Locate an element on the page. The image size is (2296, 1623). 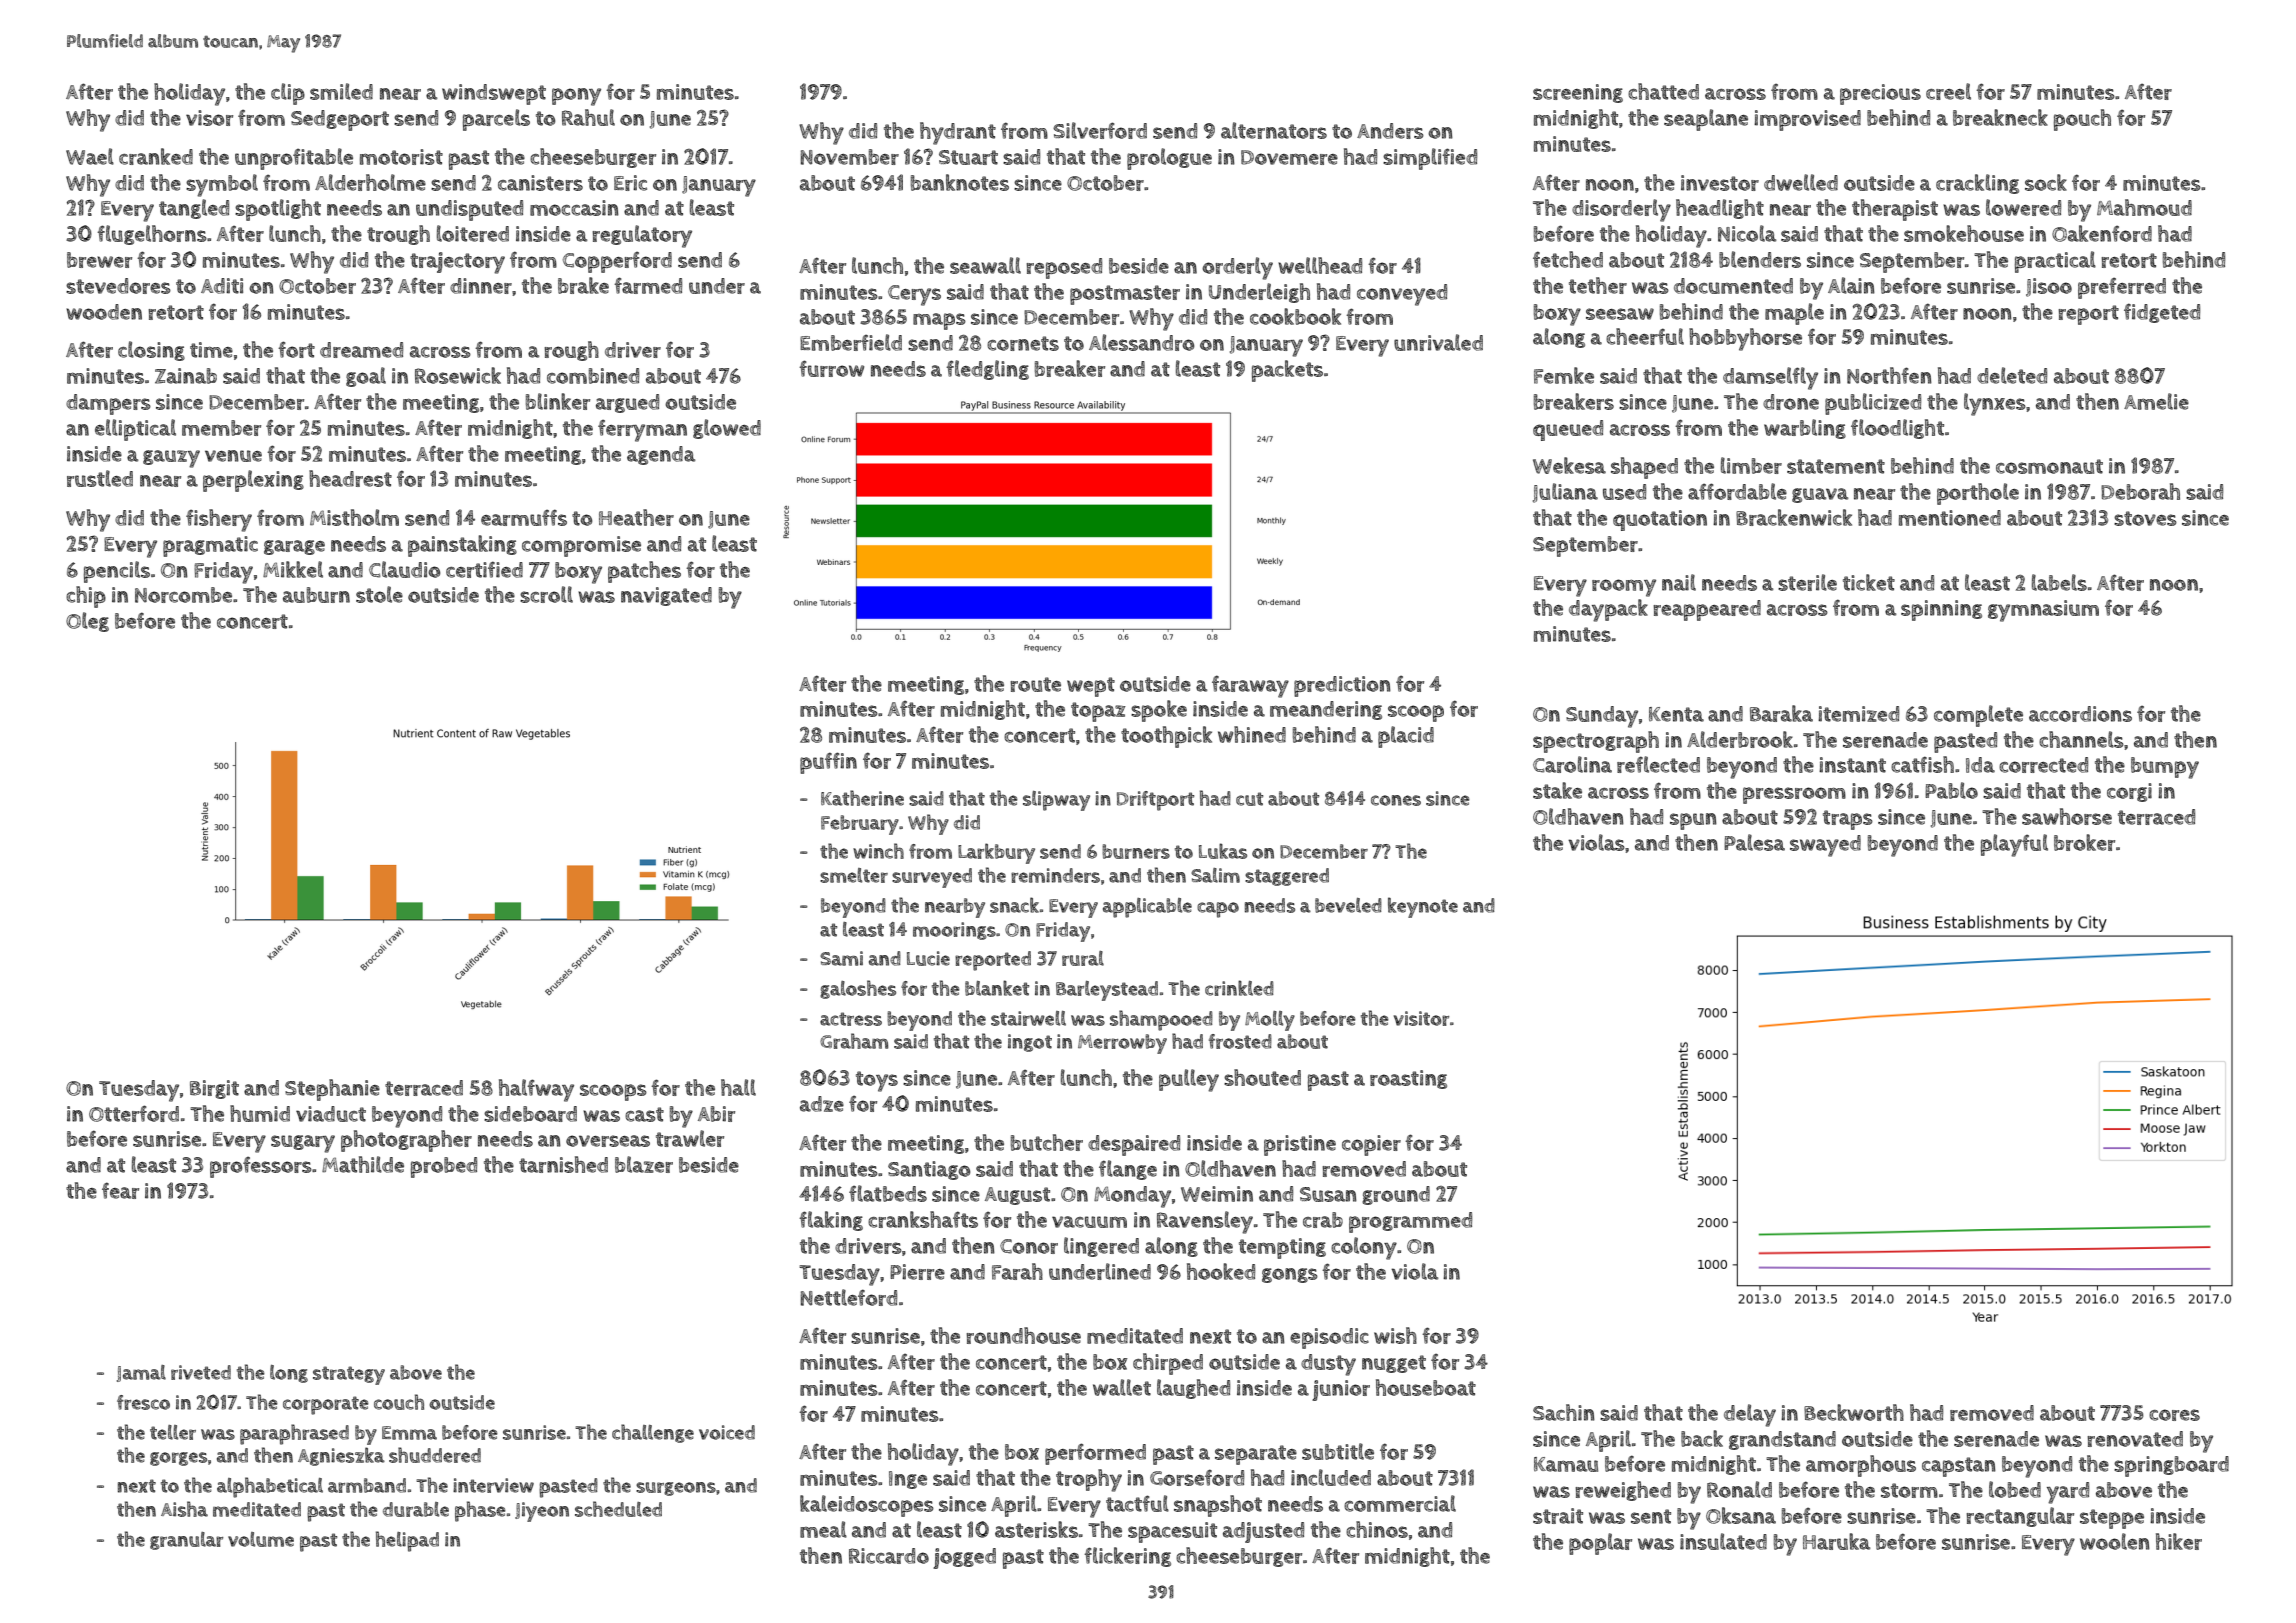
route is located at coordinates (1035, 684).
